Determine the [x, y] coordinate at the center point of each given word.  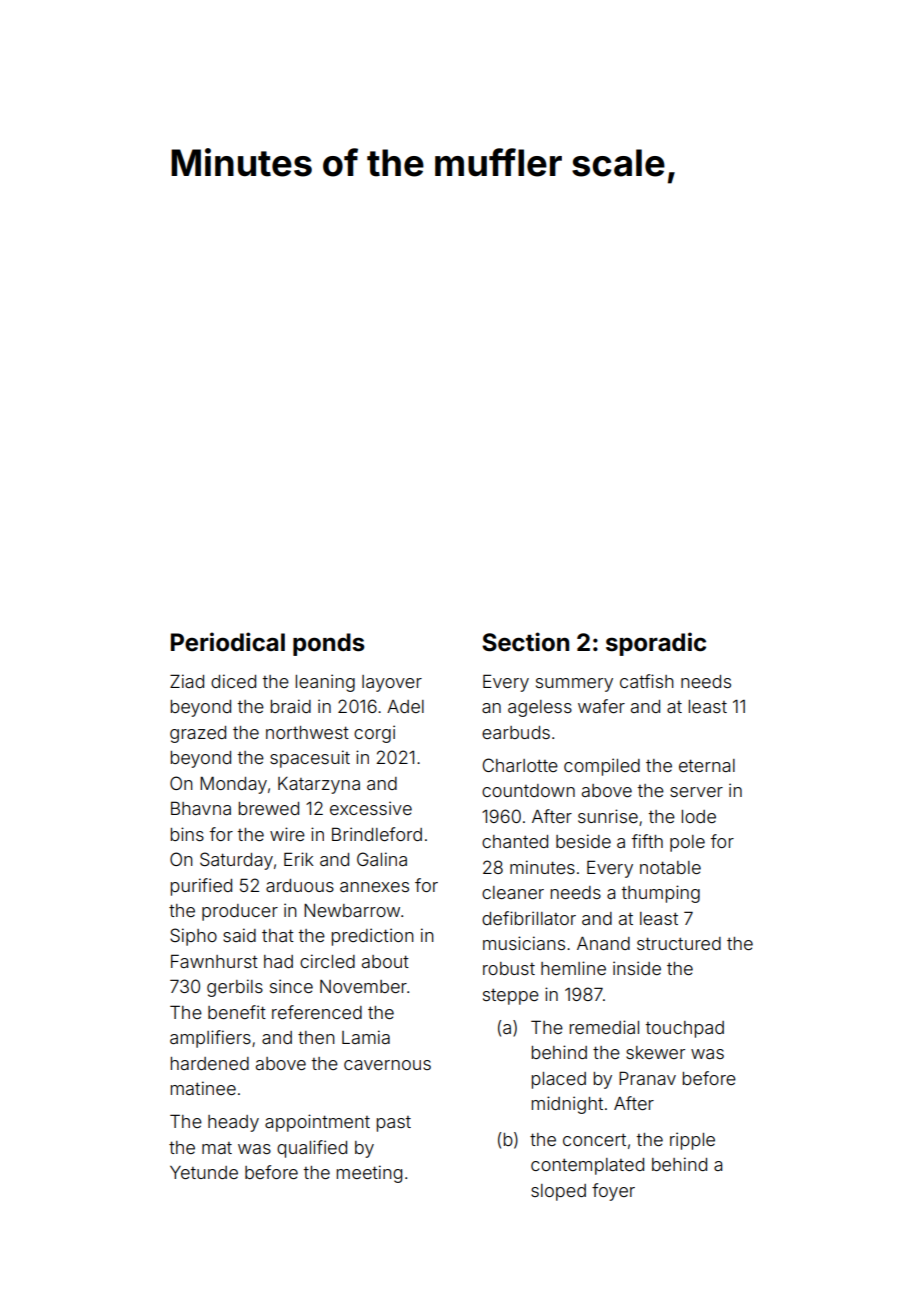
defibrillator [529, 918]
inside [637, 968]
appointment [317, 1123]
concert [594, 1140]
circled [327, 961]
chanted [515, 841]
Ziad [187, 681]
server [696, 792]
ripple [692, 1141]
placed [559, 1080]
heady [233, 1123]
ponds [329, 644]
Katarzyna [319, 785]
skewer [655, 1052]
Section [525, 642]
